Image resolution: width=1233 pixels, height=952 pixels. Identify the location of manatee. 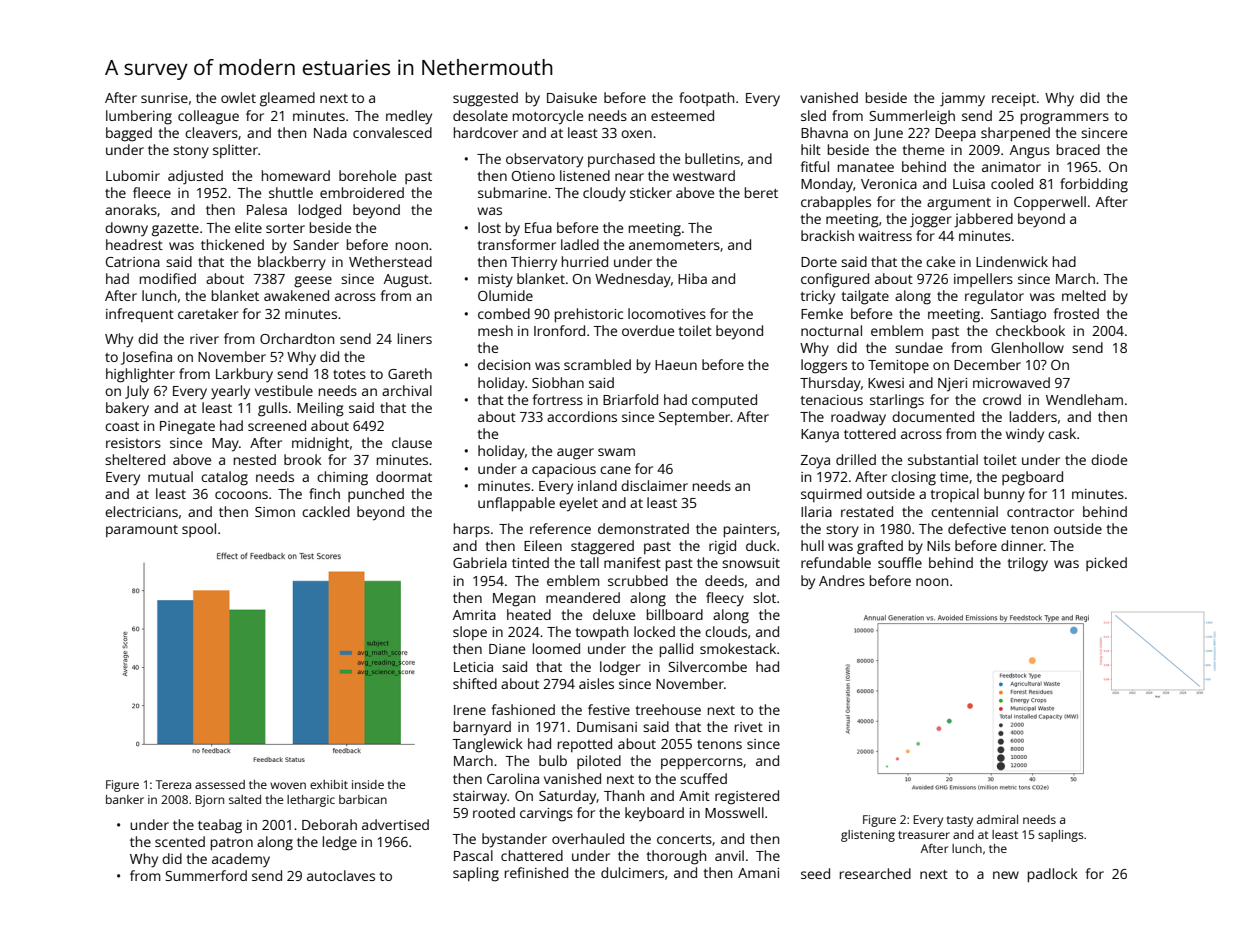
(866, 167).
